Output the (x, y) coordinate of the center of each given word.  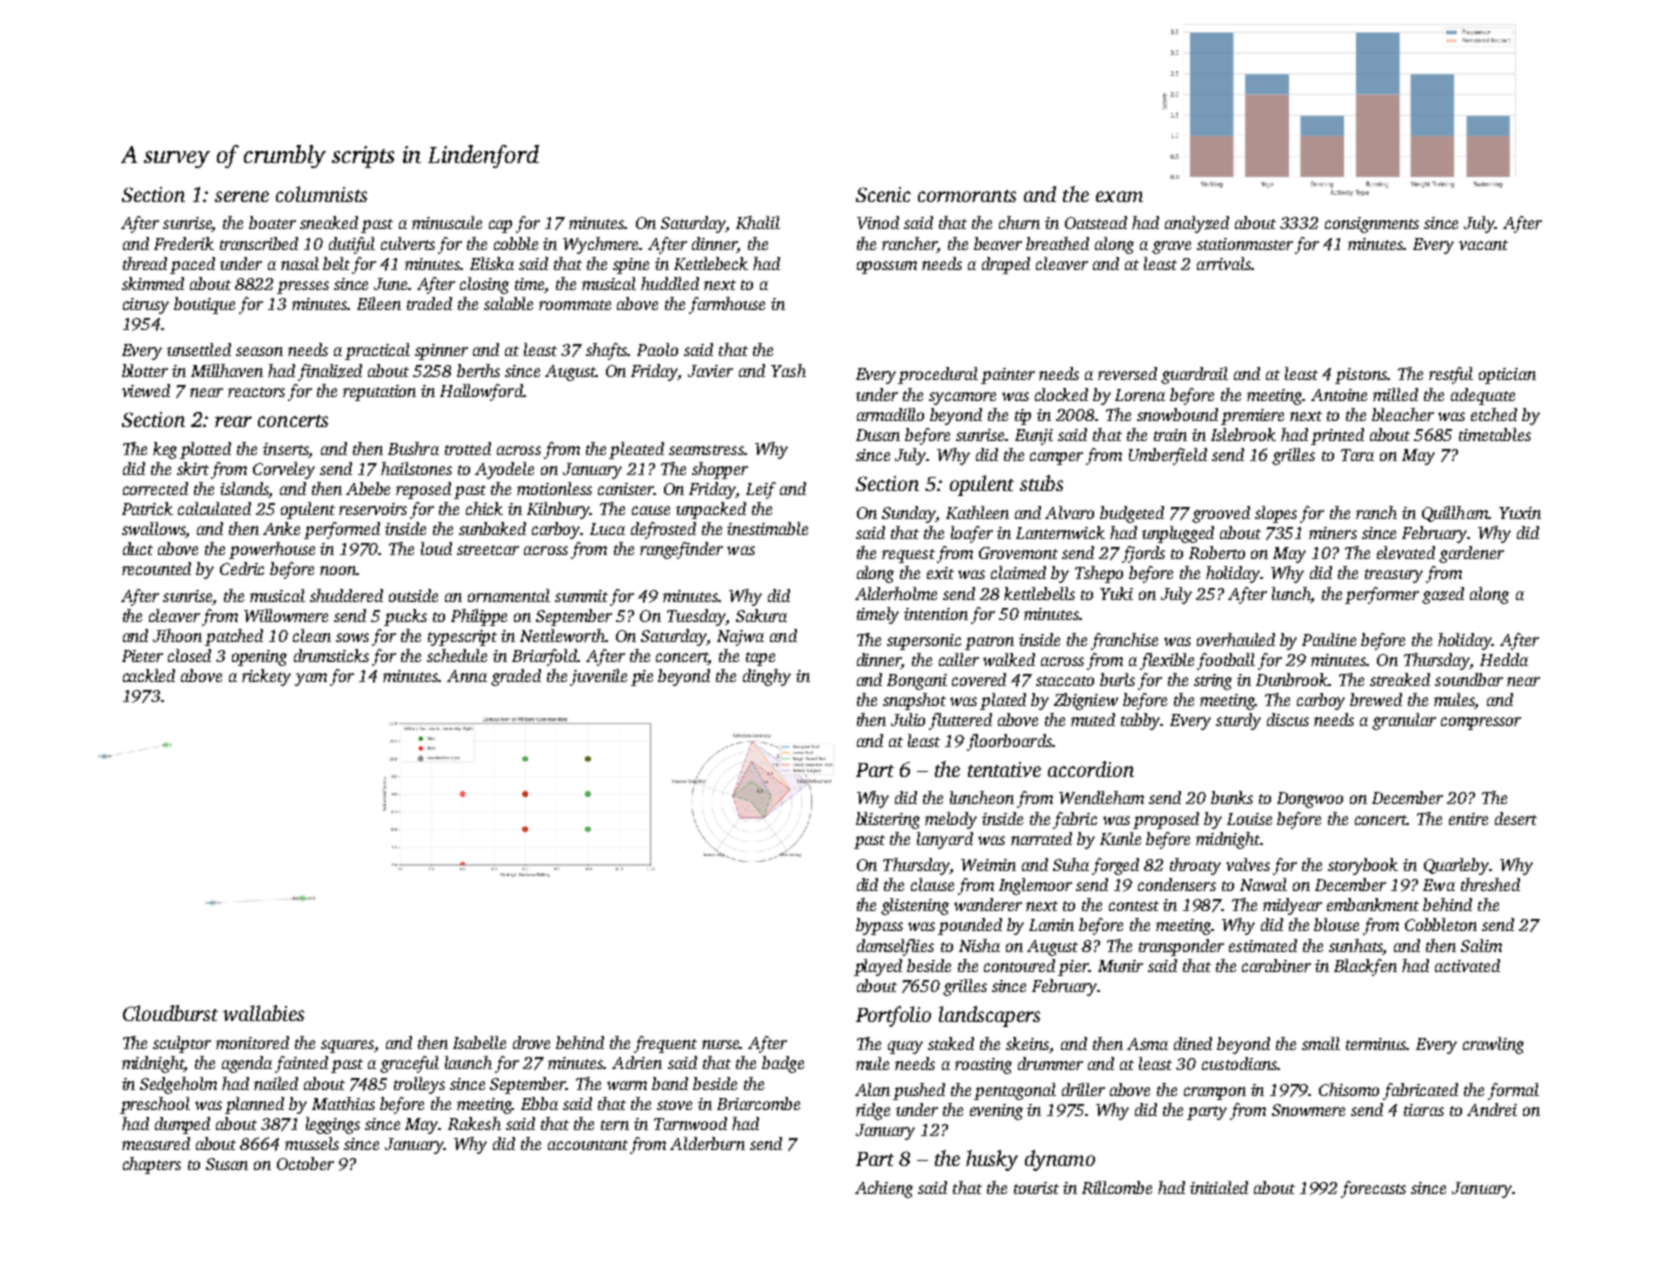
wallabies (263, 1013)
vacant (1483, 245)
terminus (1376, 1044)
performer (1382, 595)
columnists (321, 194)
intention (936, 614)
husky (992, 1160)
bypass (879, 926)
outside (413, 595)
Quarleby (1456, 866)
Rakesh (474, 1123)
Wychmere (601, 245)
